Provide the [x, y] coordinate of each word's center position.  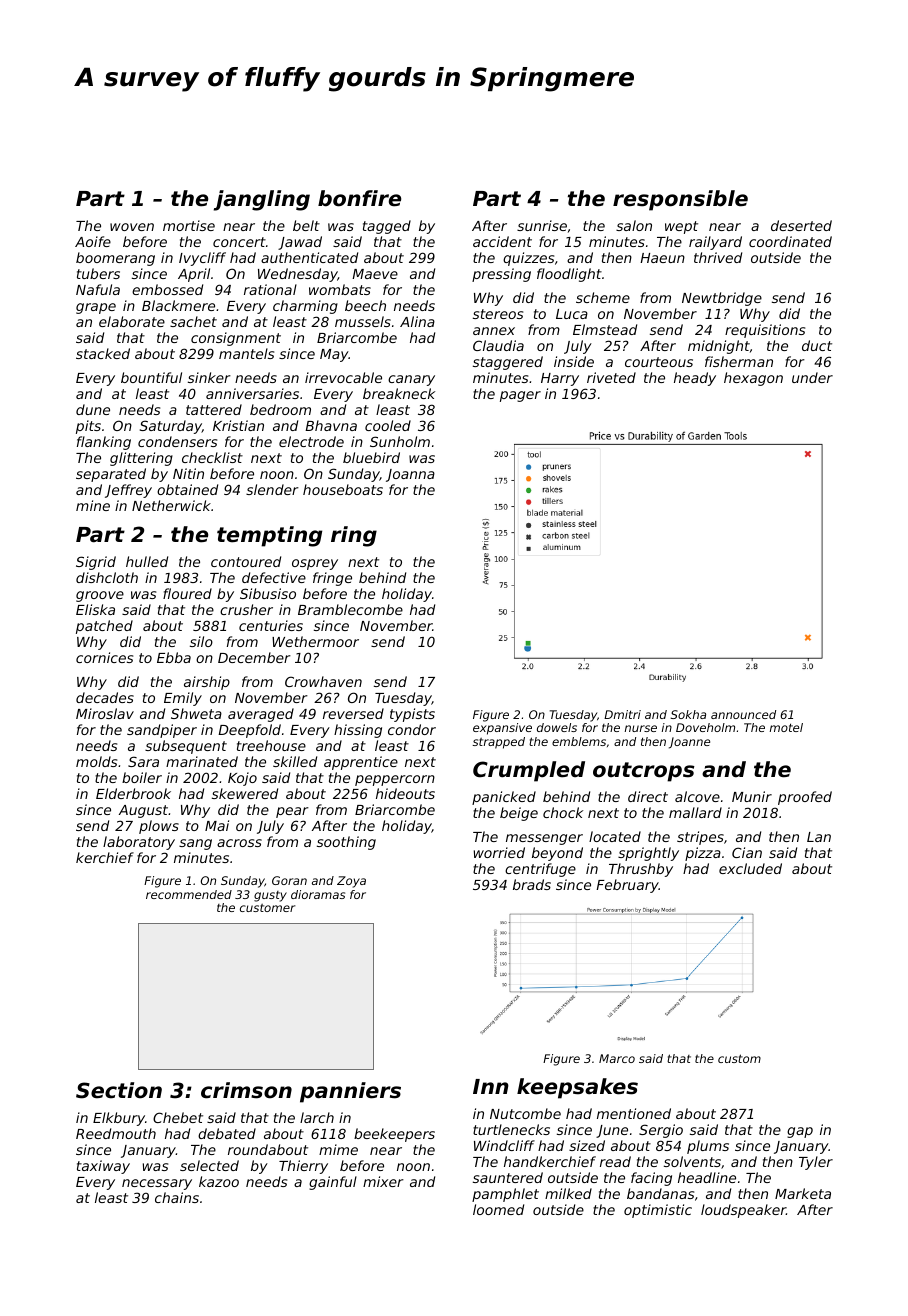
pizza [703, 854]
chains [177, 1197]
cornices [104, 657]
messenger [544, 839]
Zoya [351, 882]
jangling [262, 200]
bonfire [359, 198]
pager [520, 396]
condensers [177, 441]
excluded [750, 868]
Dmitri [622, 714]
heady [695, 379]
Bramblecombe [350, 609]
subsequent [186, 747]
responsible [680, 200]
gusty [270, 896]
